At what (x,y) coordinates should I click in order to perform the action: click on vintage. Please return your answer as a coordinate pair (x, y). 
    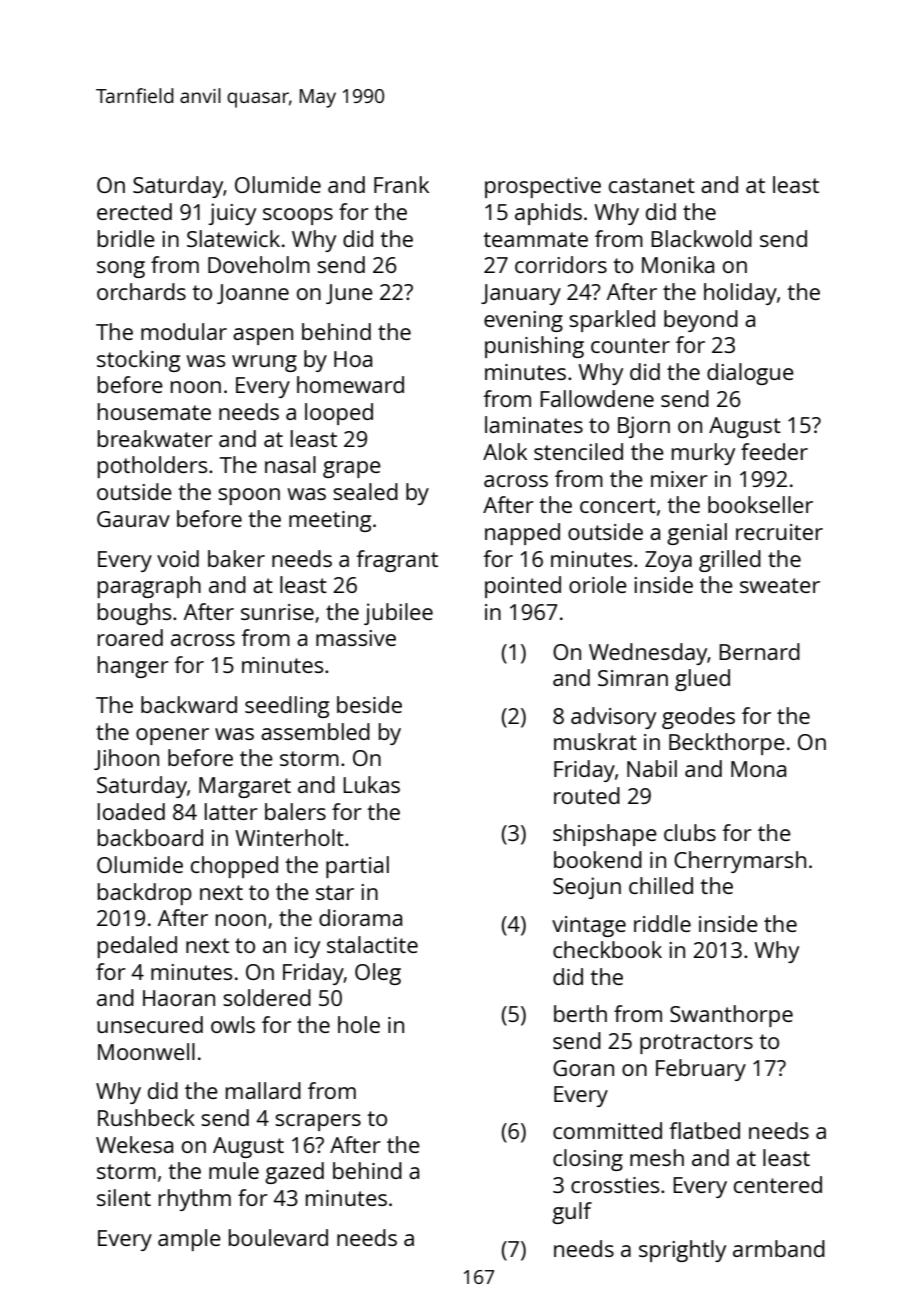
    Looking at the image, I should click on (589, 926).
